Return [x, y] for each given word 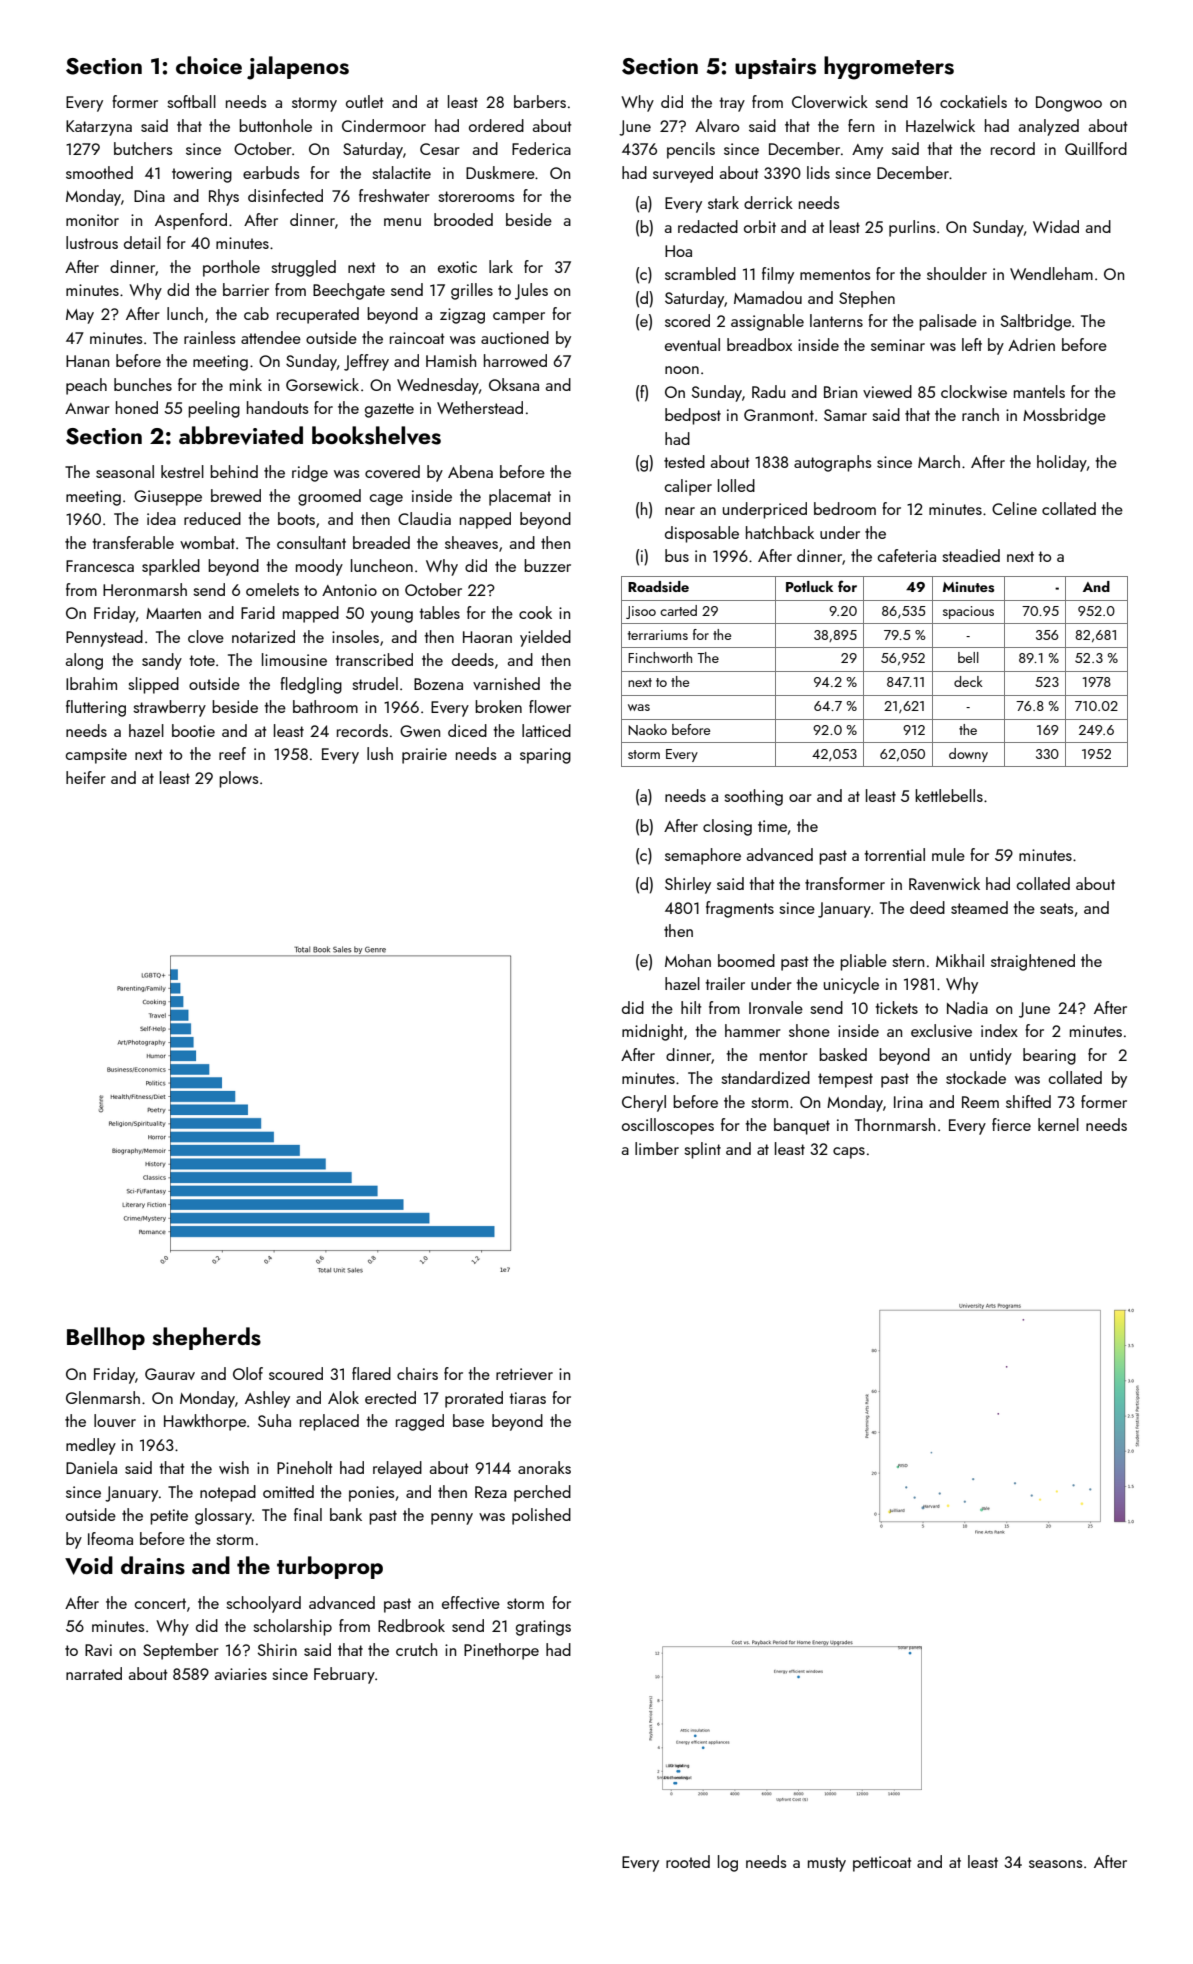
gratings [543, 1628]
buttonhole [275, 125]
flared [371, 1373]
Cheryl [644, 1103]
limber [657, 1148]
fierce [1011, 1124]
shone [809, 1030]
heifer [86, 777]
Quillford [1096, 148]
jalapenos [298, 68]
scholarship [292, 1627]
